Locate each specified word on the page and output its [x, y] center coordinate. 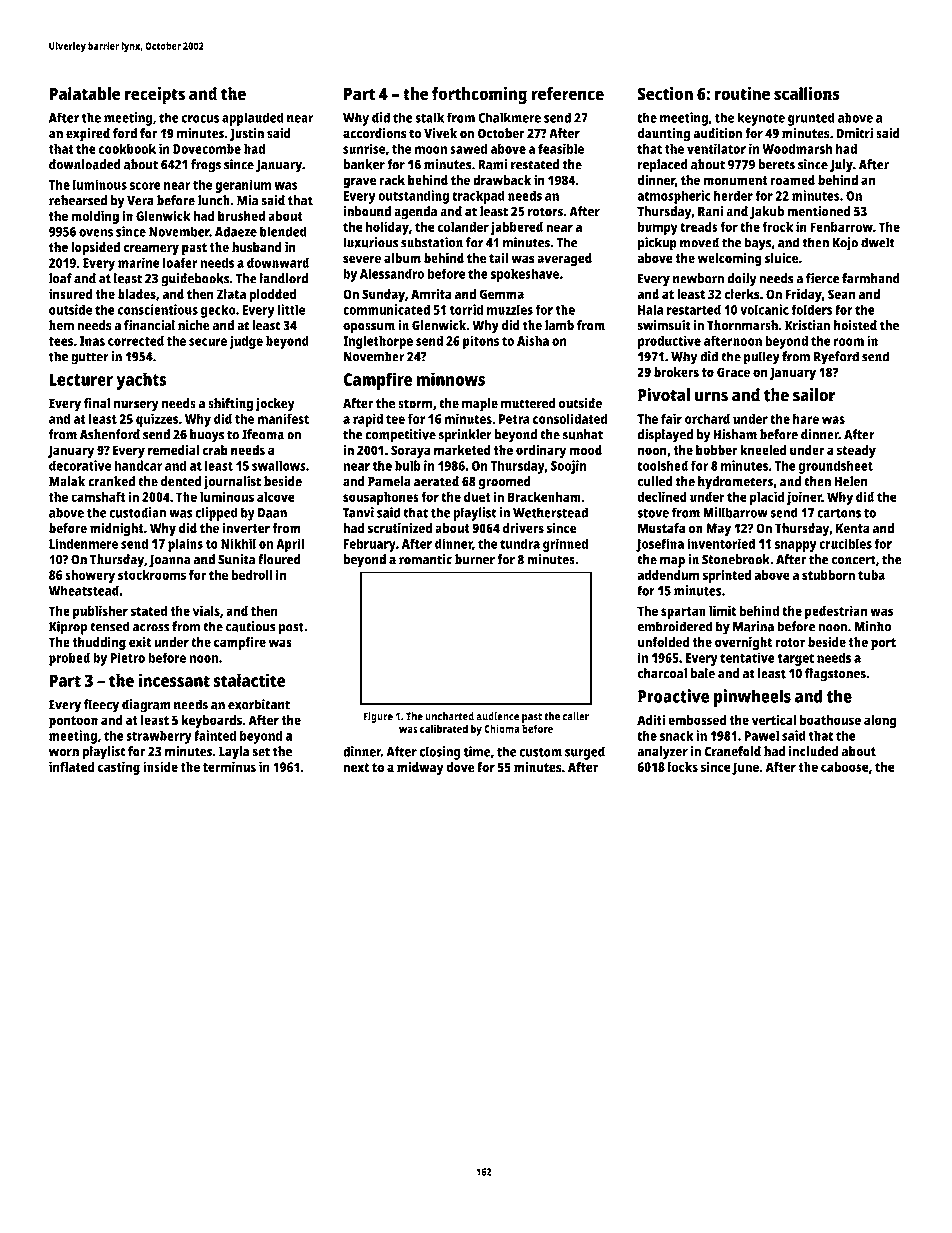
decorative [80, 465]
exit [140, 642]
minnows [451, 379]
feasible [561, 148]
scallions [807, 93]
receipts [155, 95]
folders [812, 309]
